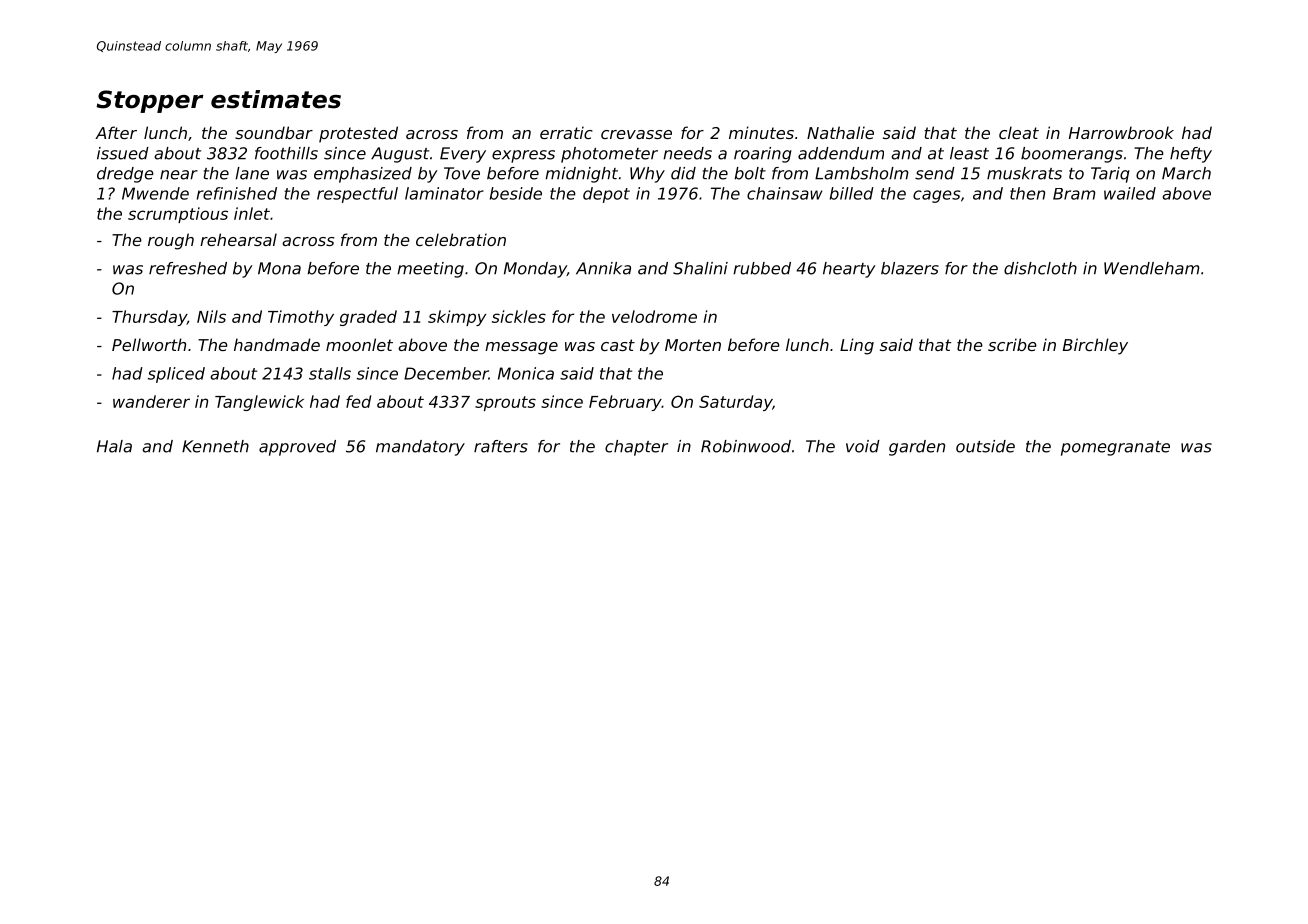  I want to click on moonlet, so click(359, 344).
